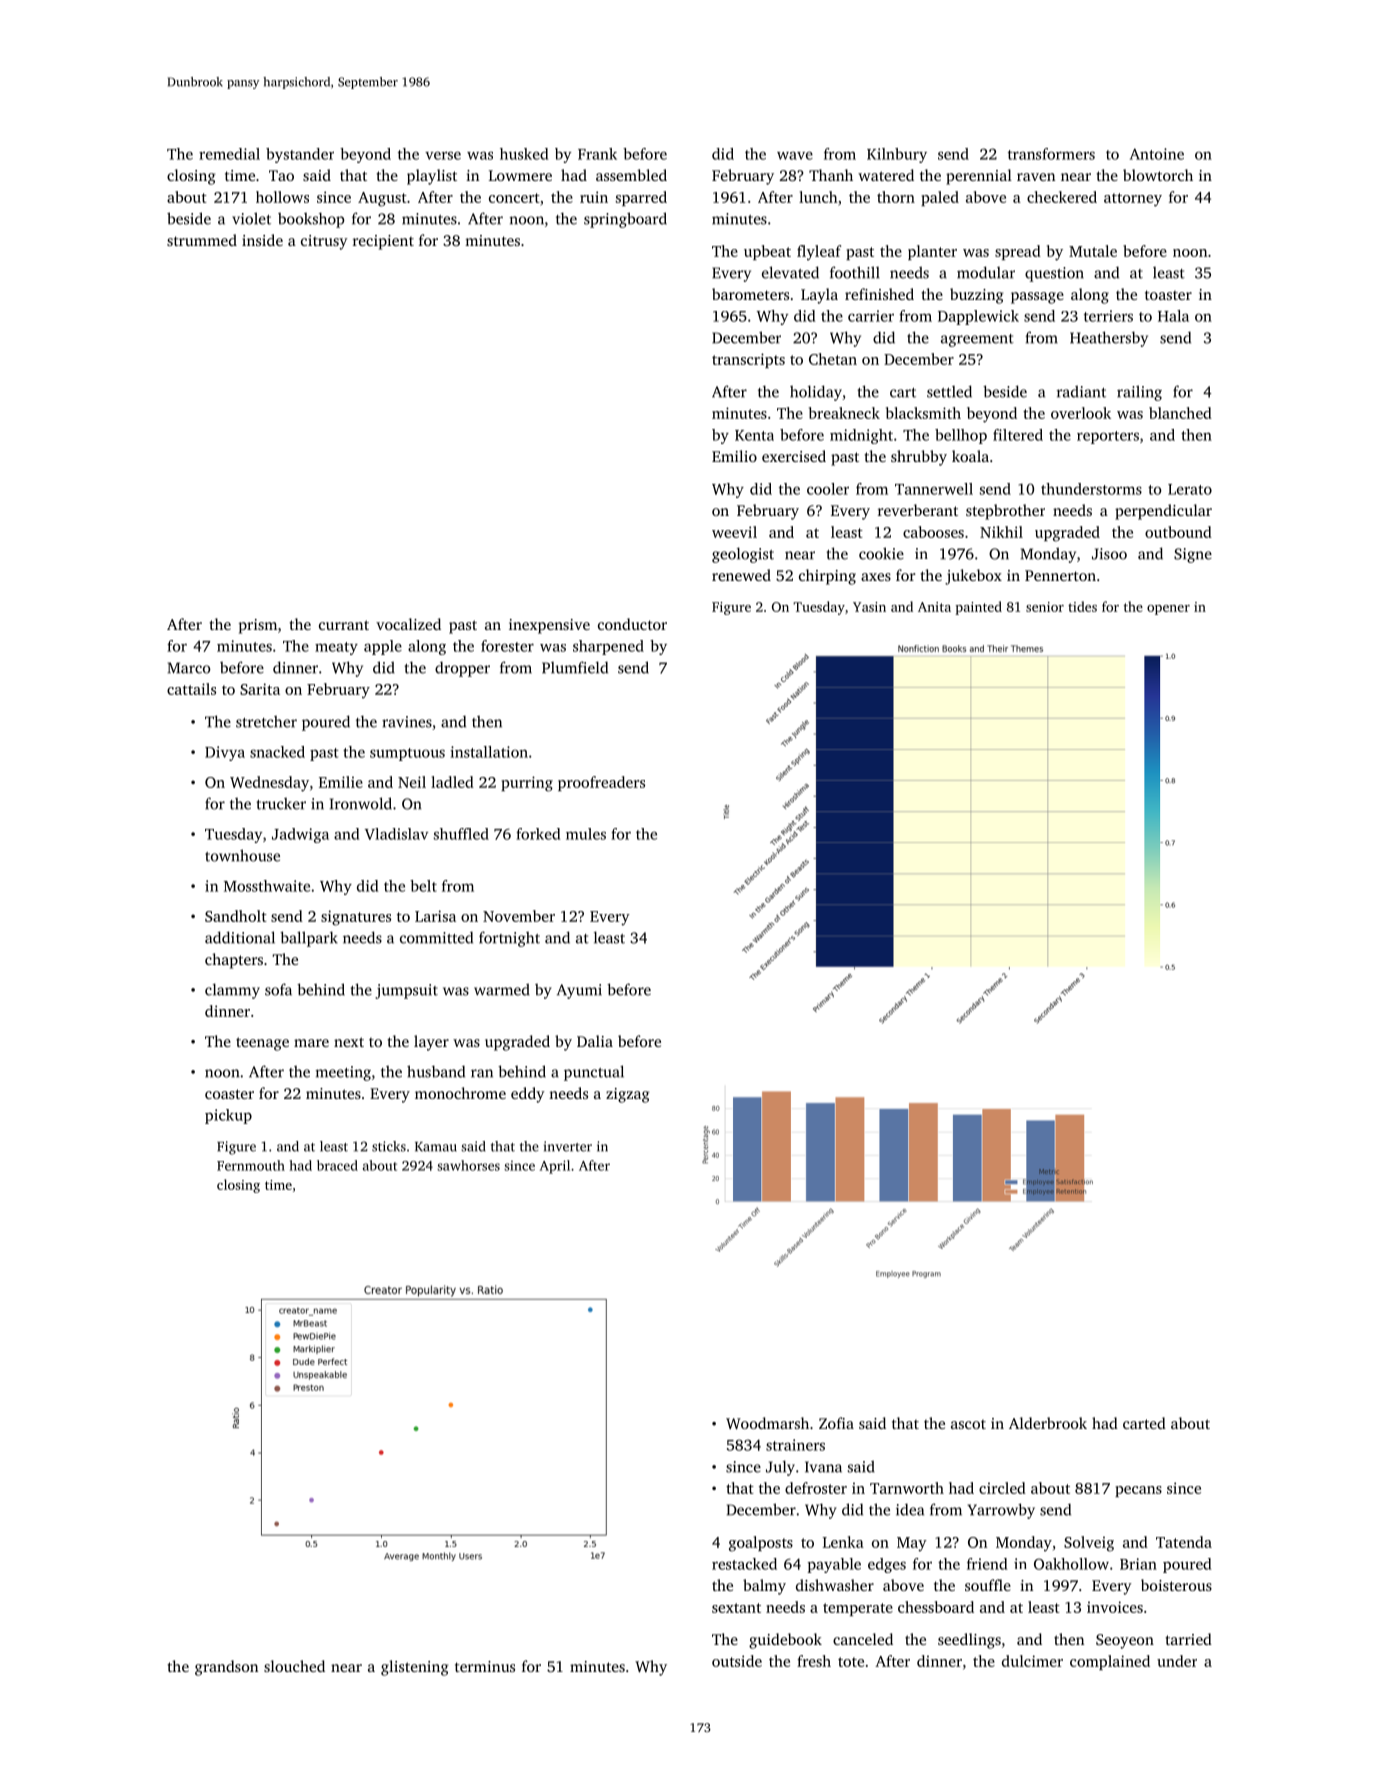 This screenshot has height=1785, width=1379. I want to click on foothill, so click(855, 272).
